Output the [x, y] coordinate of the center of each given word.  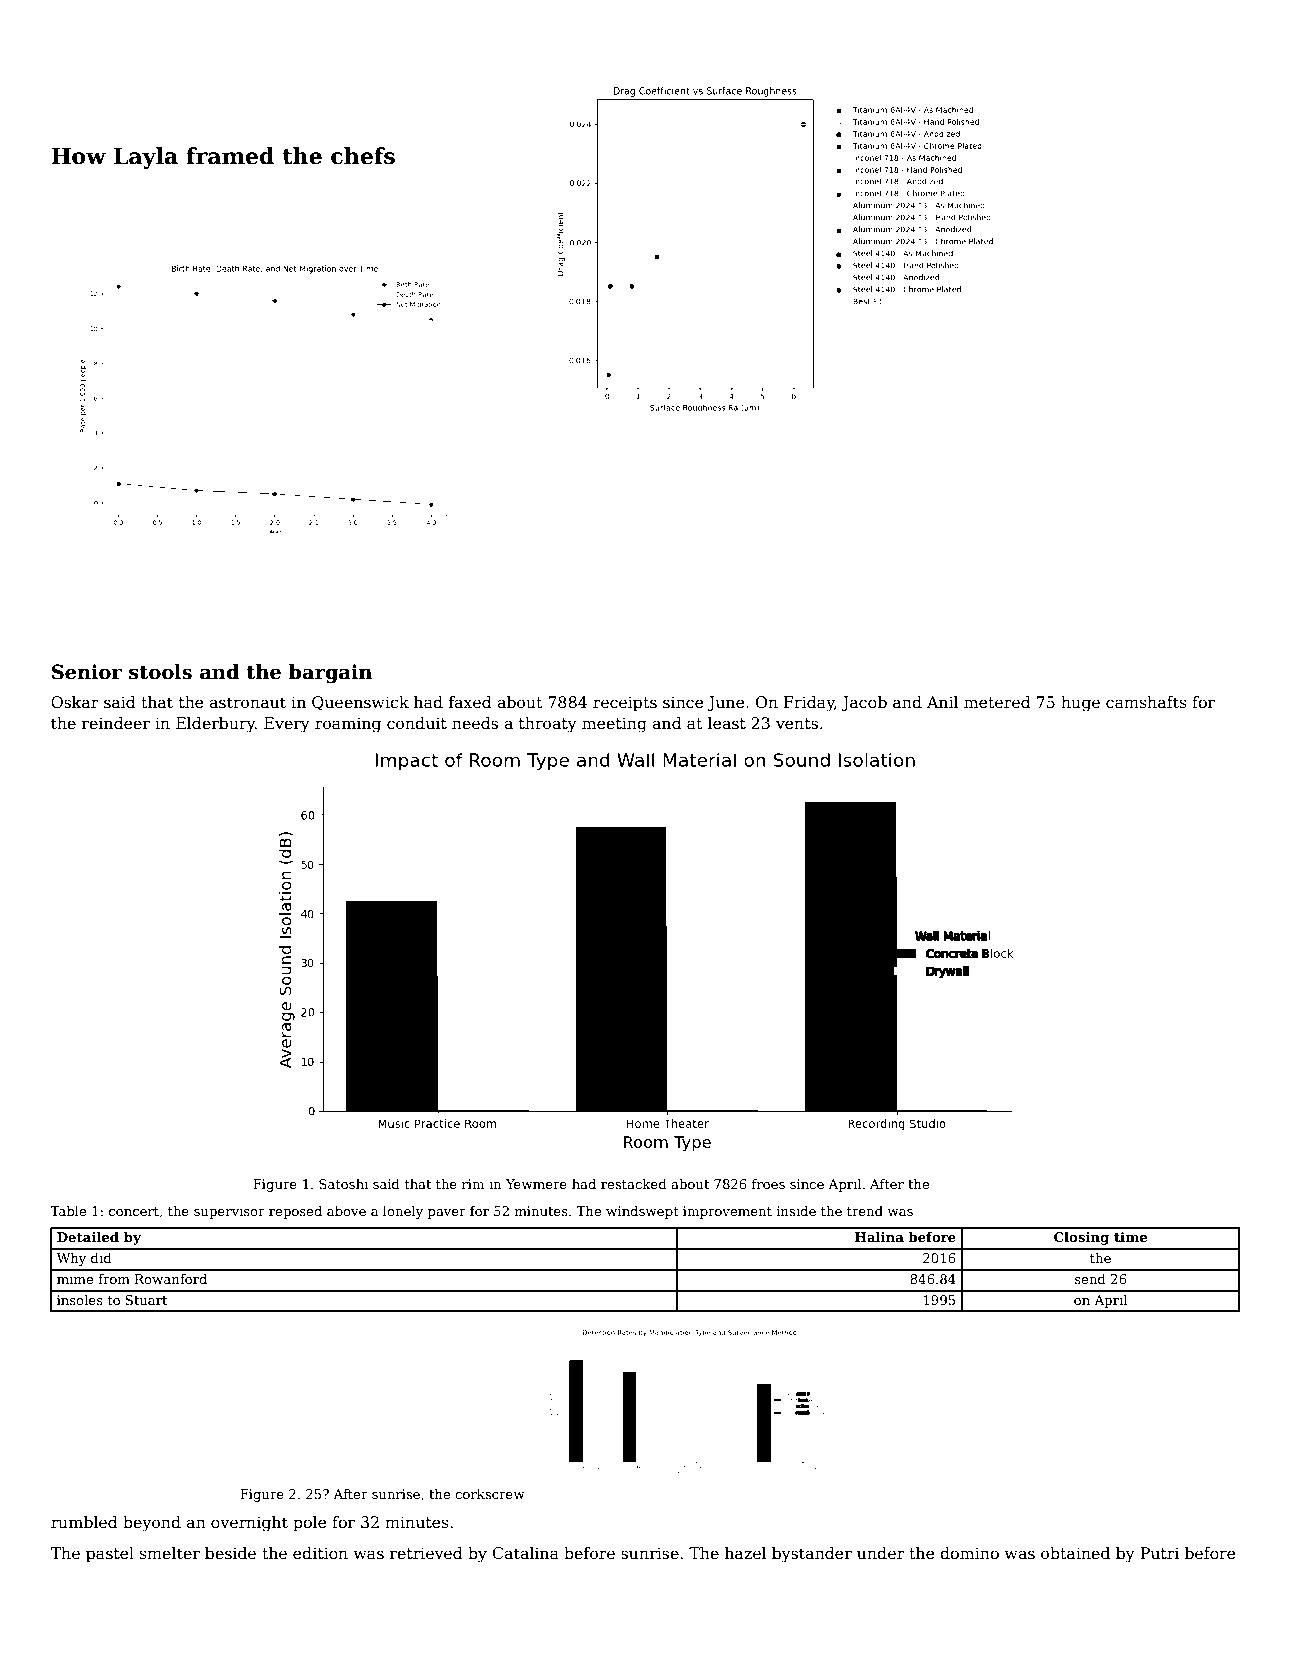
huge [1080, 704]
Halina [879, 1237]
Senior [87, 672]
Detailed [88, 1237]
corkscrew [490, 1494]
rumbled [84, 1522]
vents [797, 724]
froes [768, 1184]
